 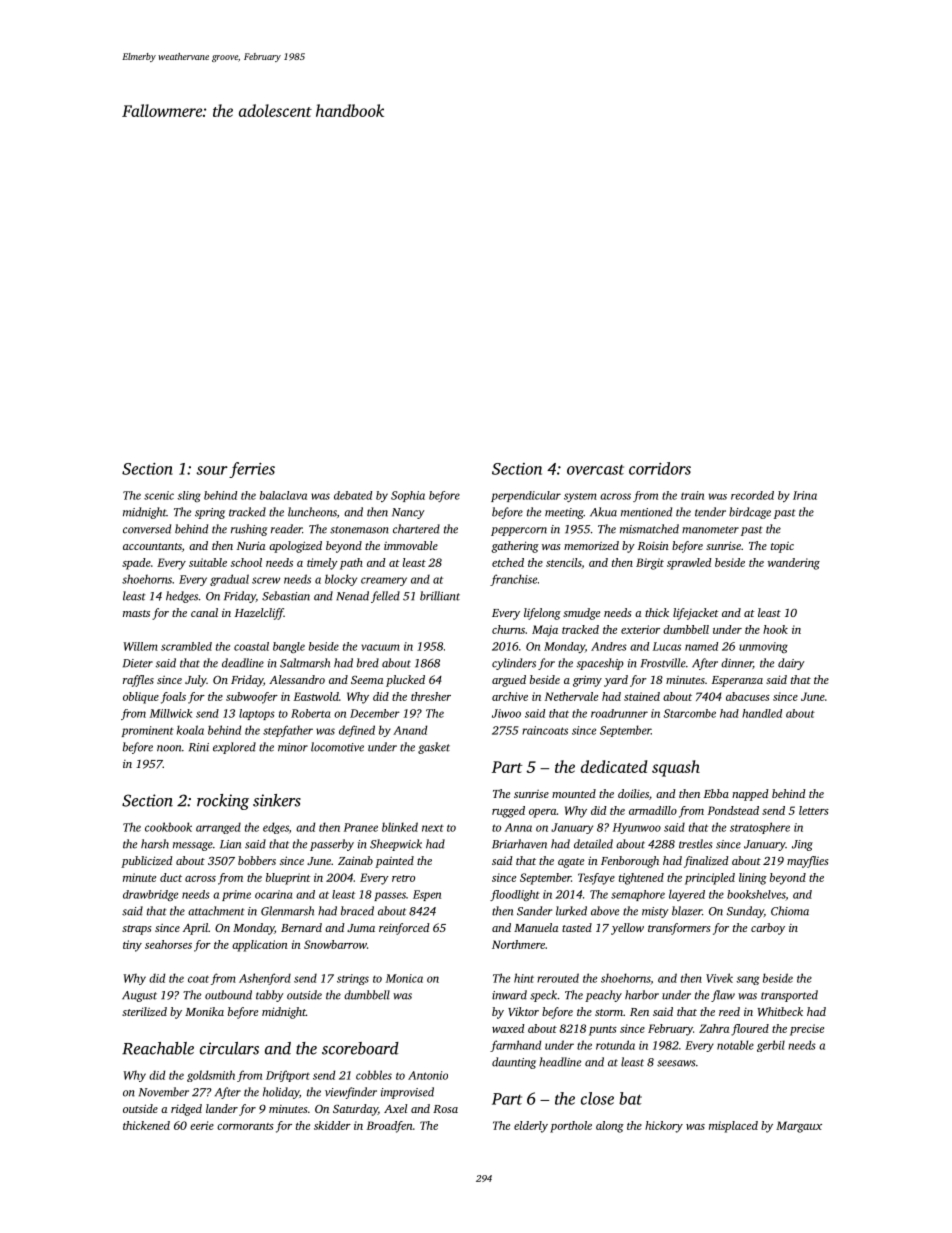 I want to click on lining, so click(x=753, y=879).
